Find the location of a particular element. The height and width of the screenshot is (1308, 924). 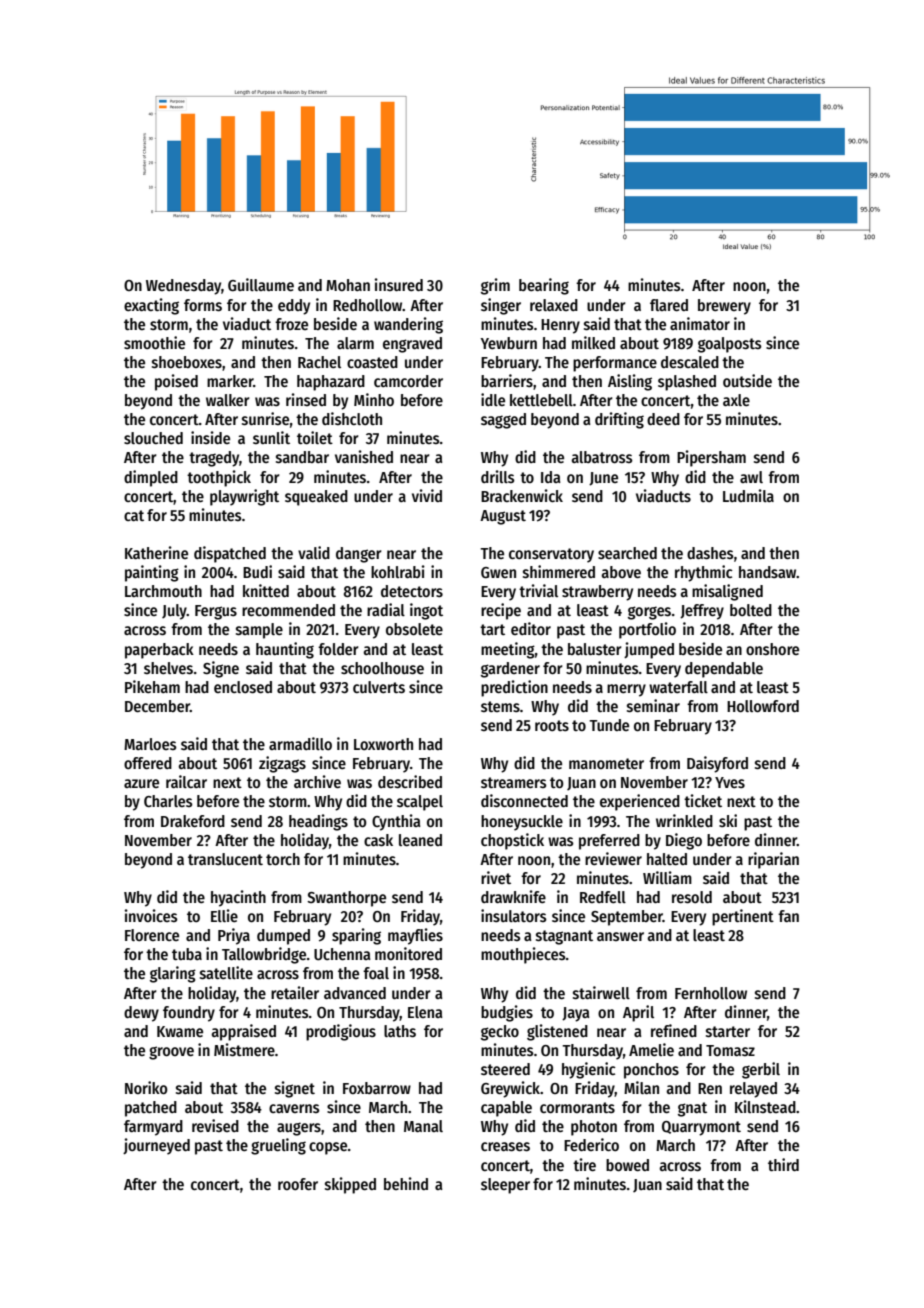

drifting is located at coordinates (619, 420).
